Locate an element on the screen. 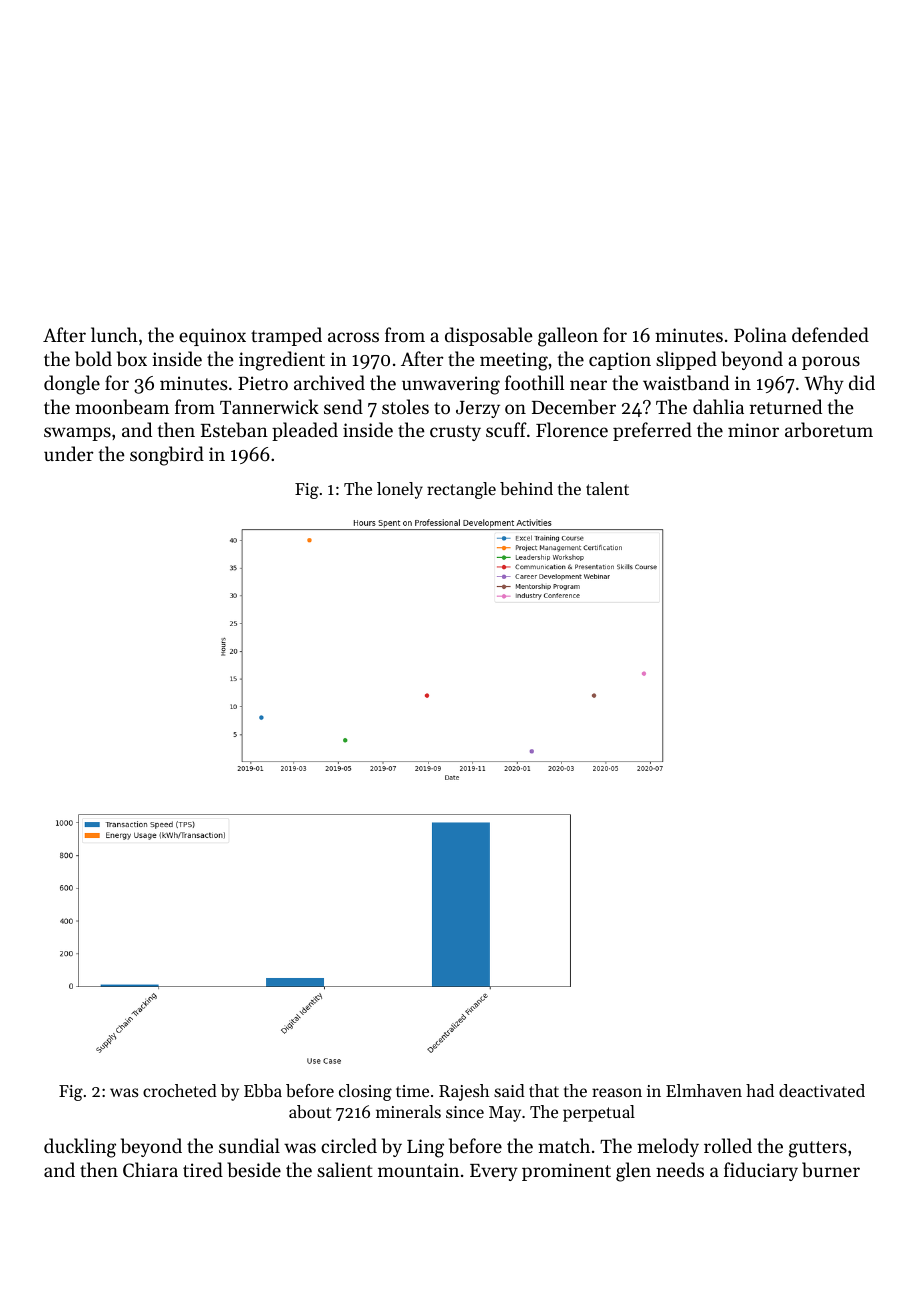  had is located at coordinates (760, 1090).
